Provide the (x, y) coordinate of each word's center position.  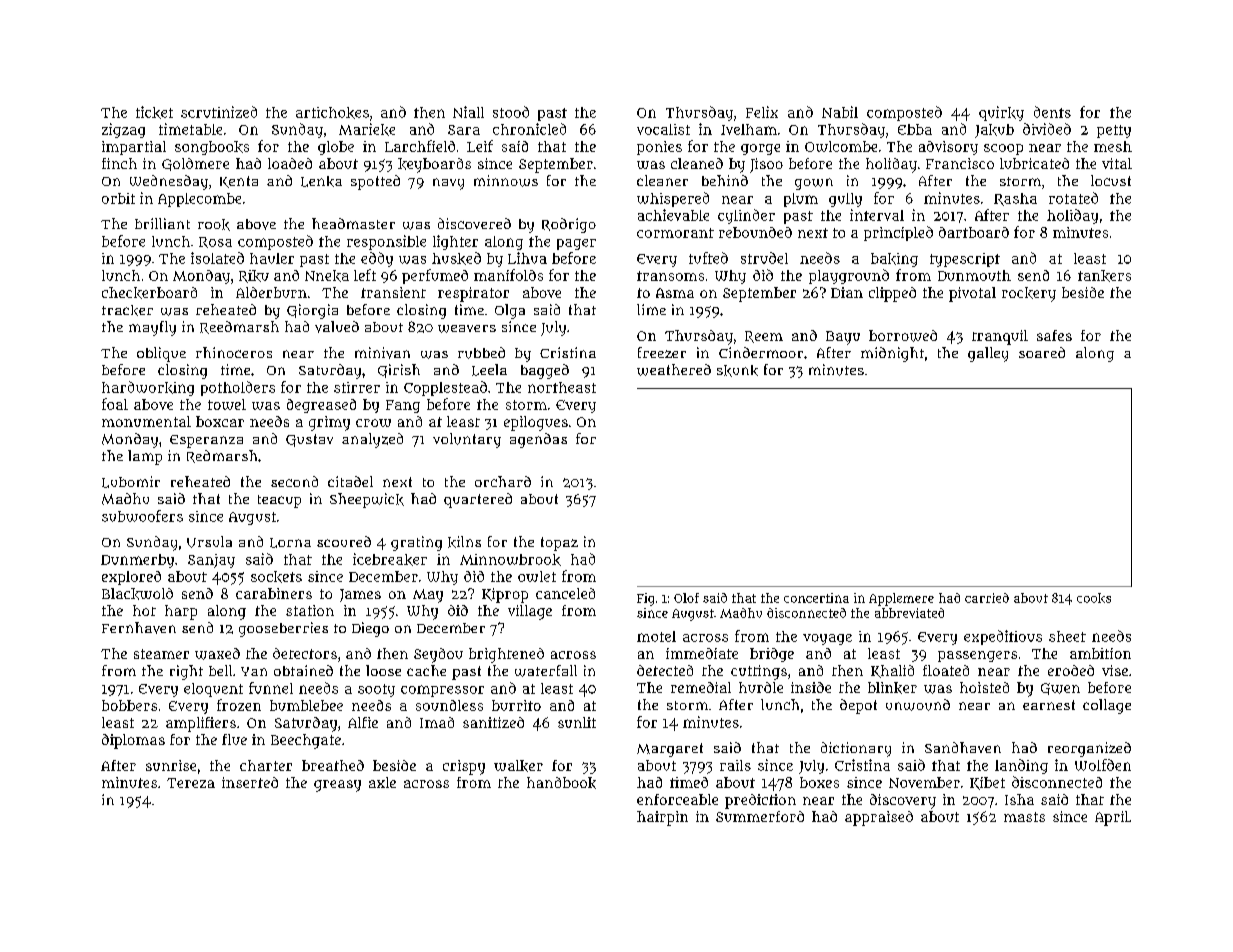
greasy (337, 786)
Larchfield (420, 146)
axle (382, 782)
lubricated (1034, 163)
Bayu (843, 338)
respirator (473, 294)
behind (725, 180)
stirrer (357, 387)
